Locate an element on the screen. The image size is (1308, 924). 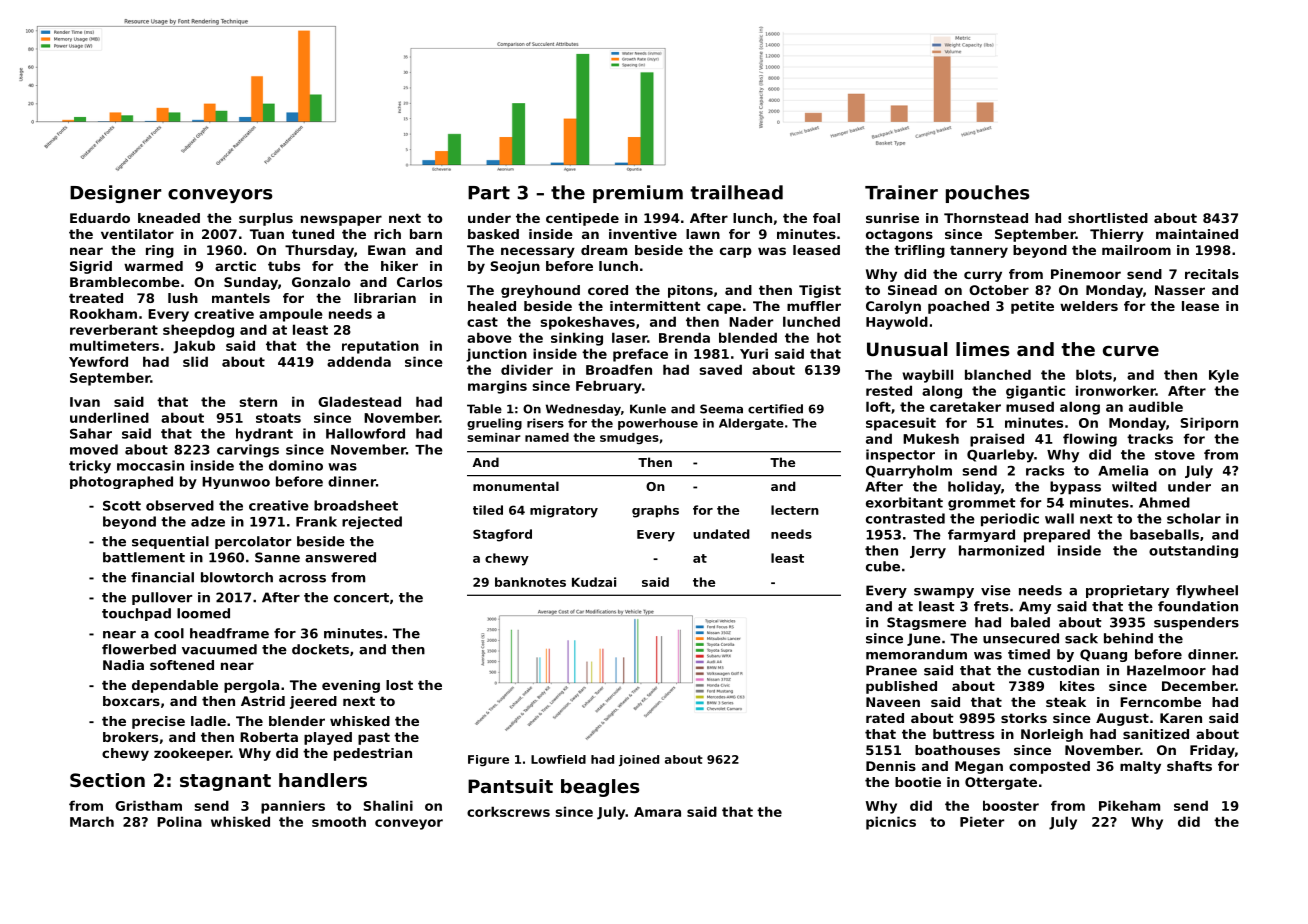
muffler is located at coordinates (814, 306).
